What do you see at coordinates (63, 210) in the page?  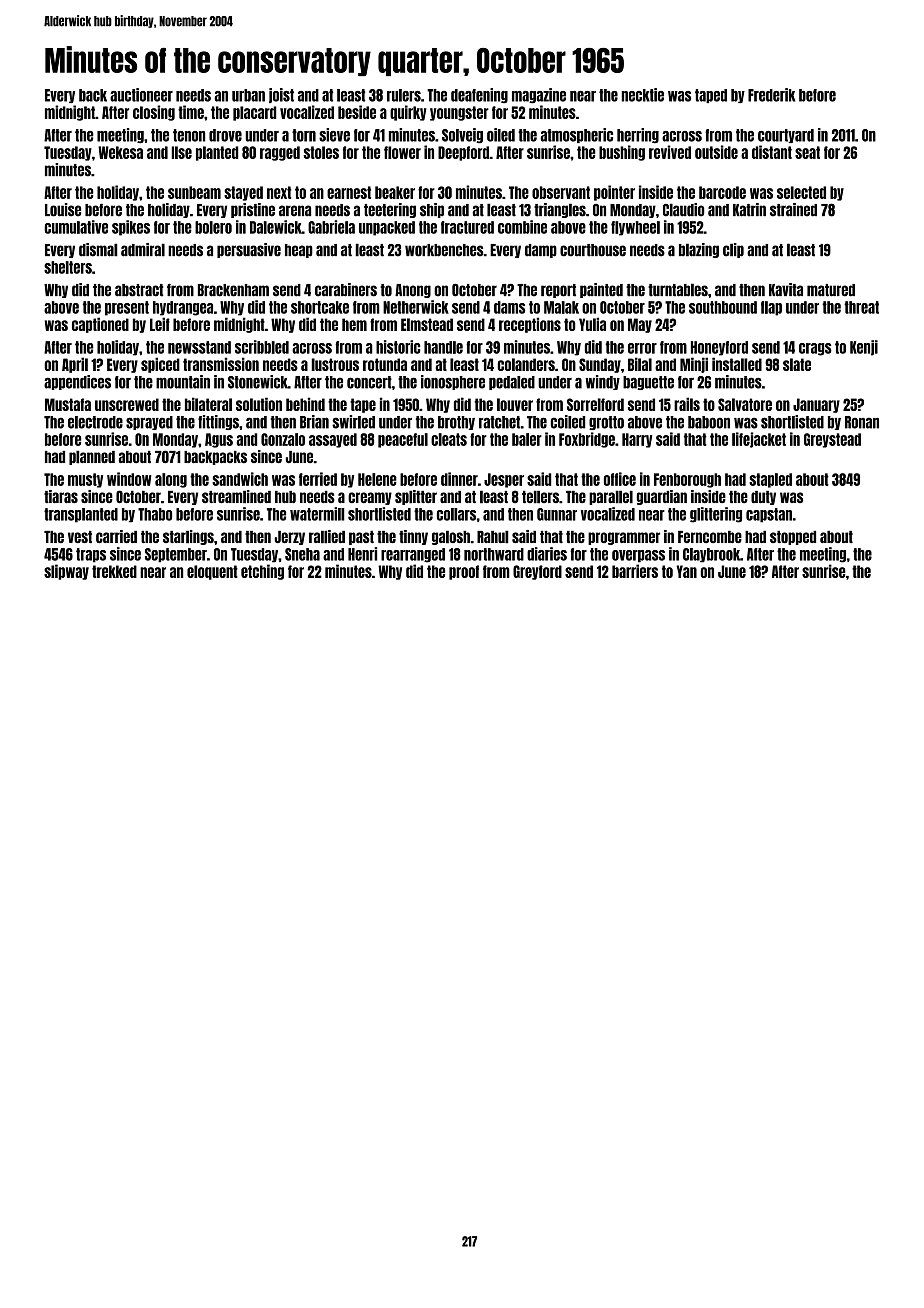 I see `Louise` at bounding box center [63, 210].
